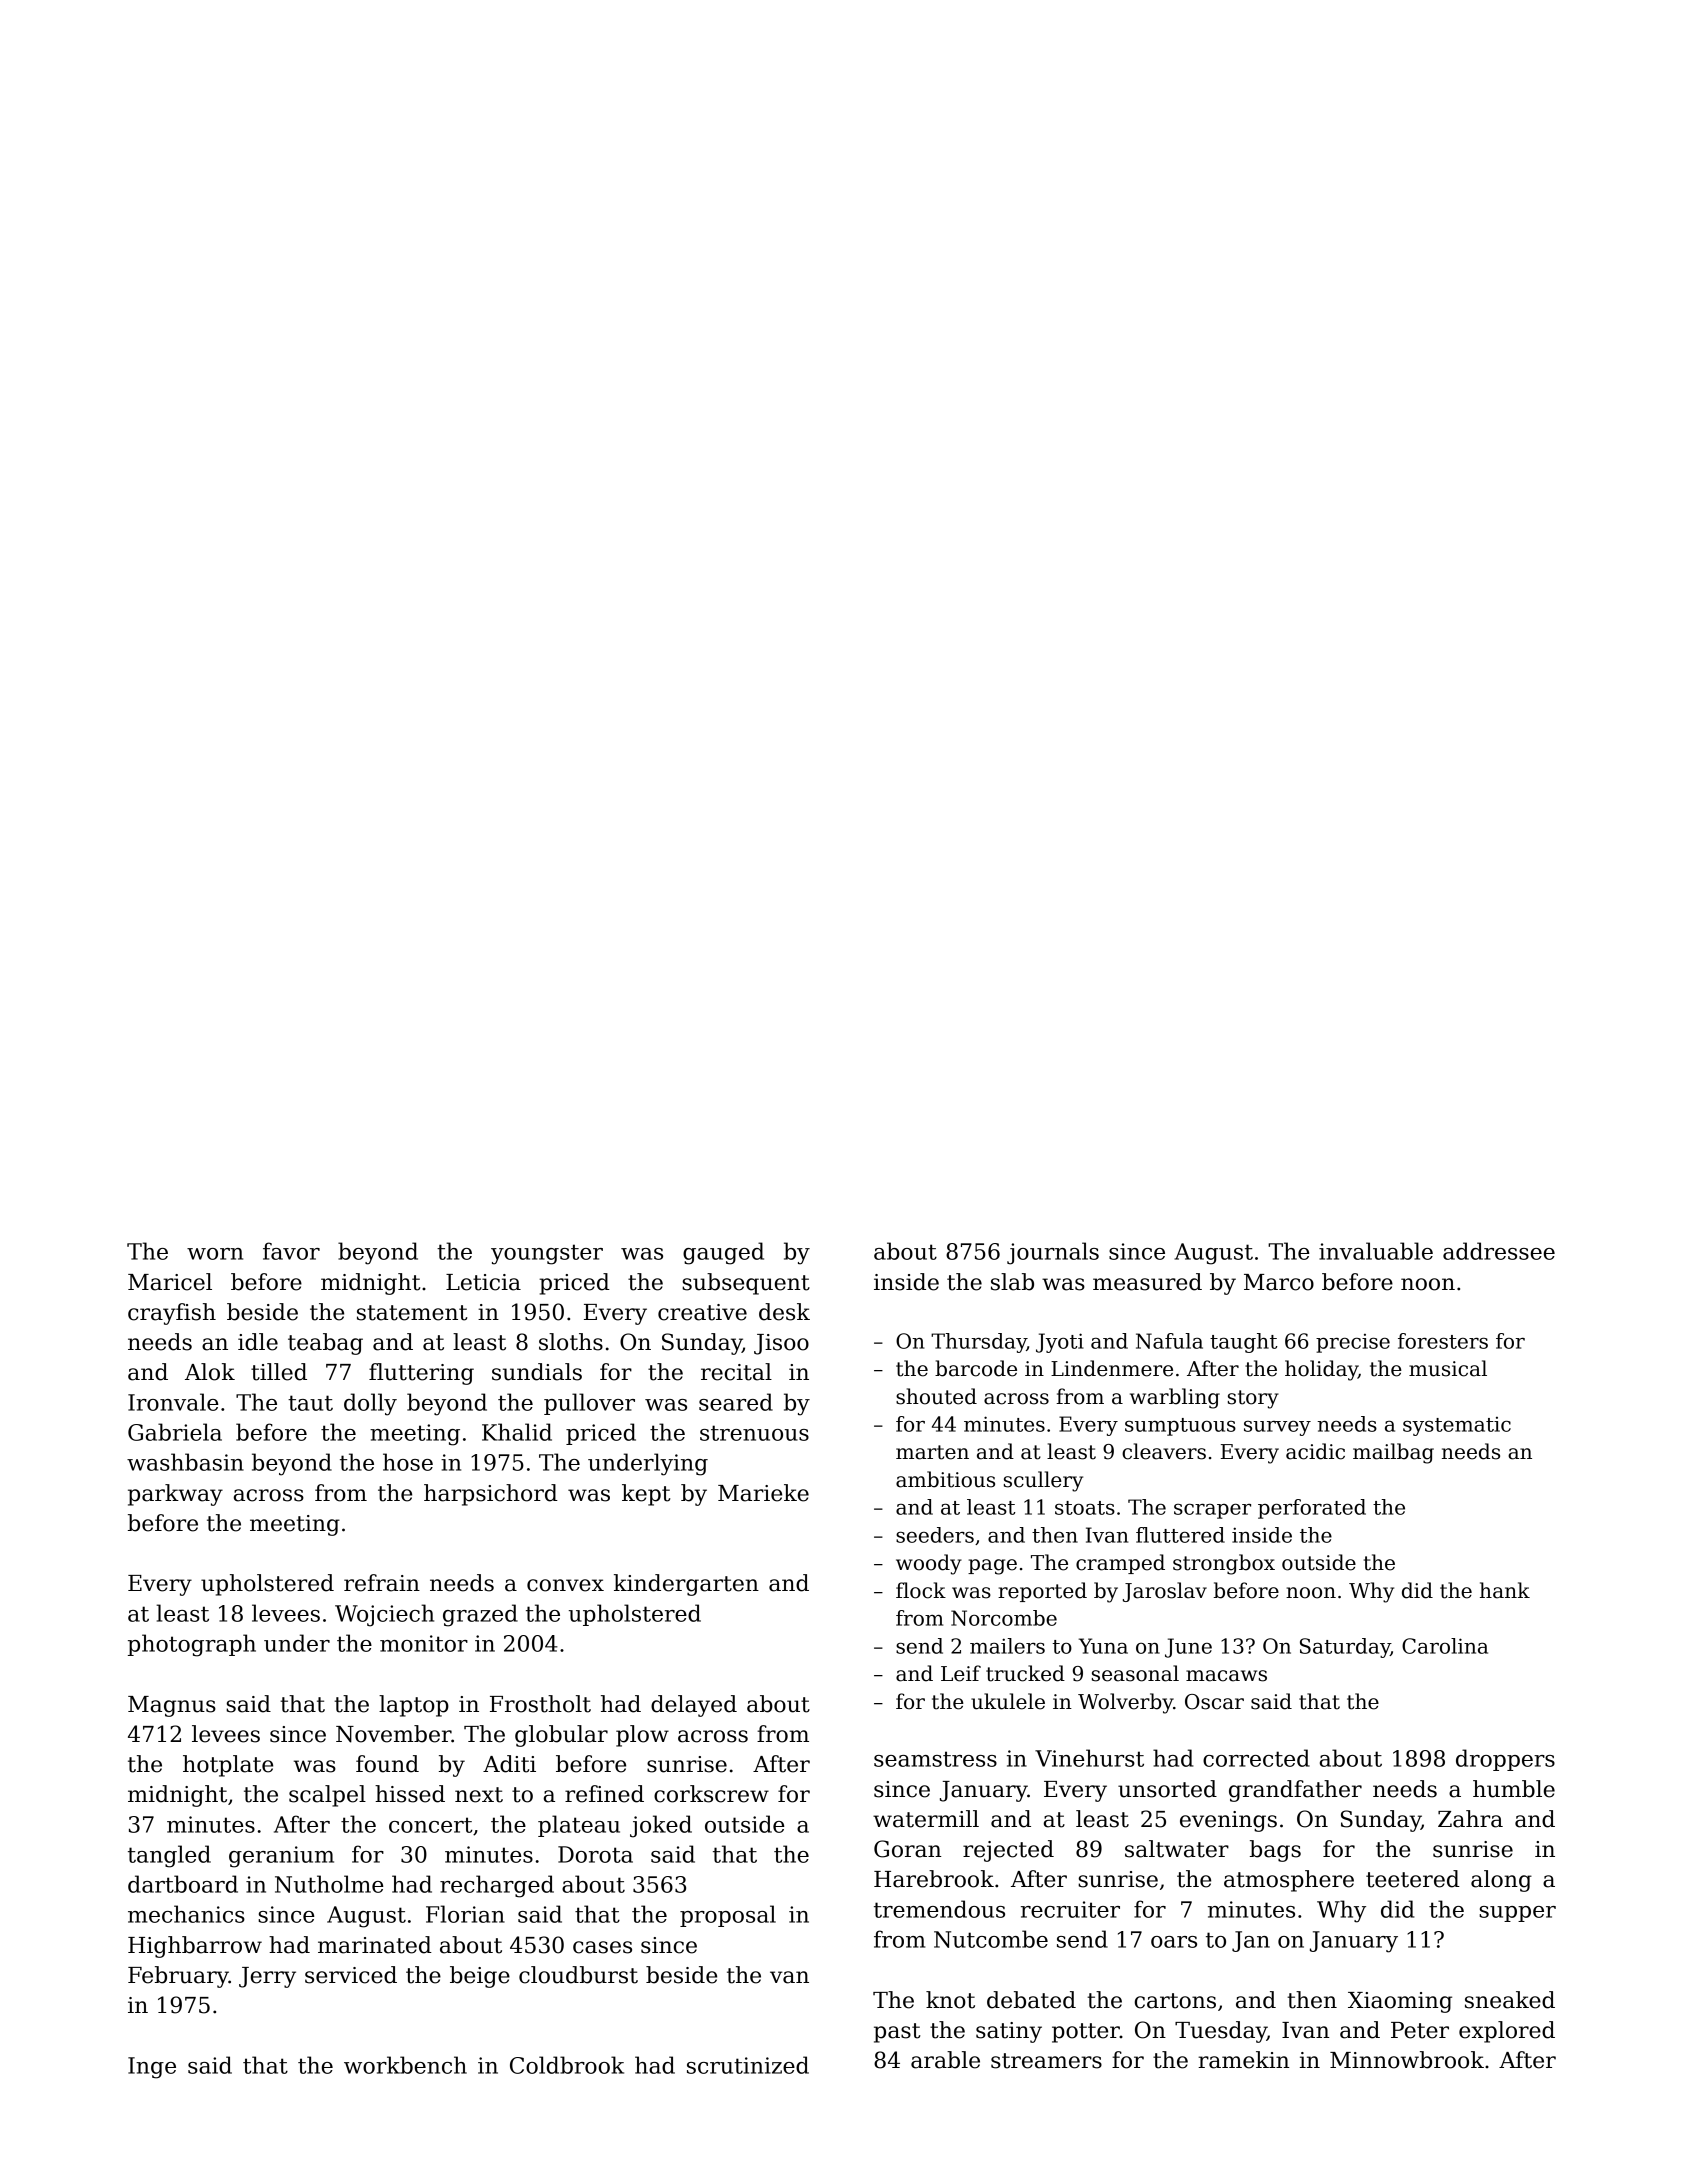  I want to click on knot, so click(950, 2000).
